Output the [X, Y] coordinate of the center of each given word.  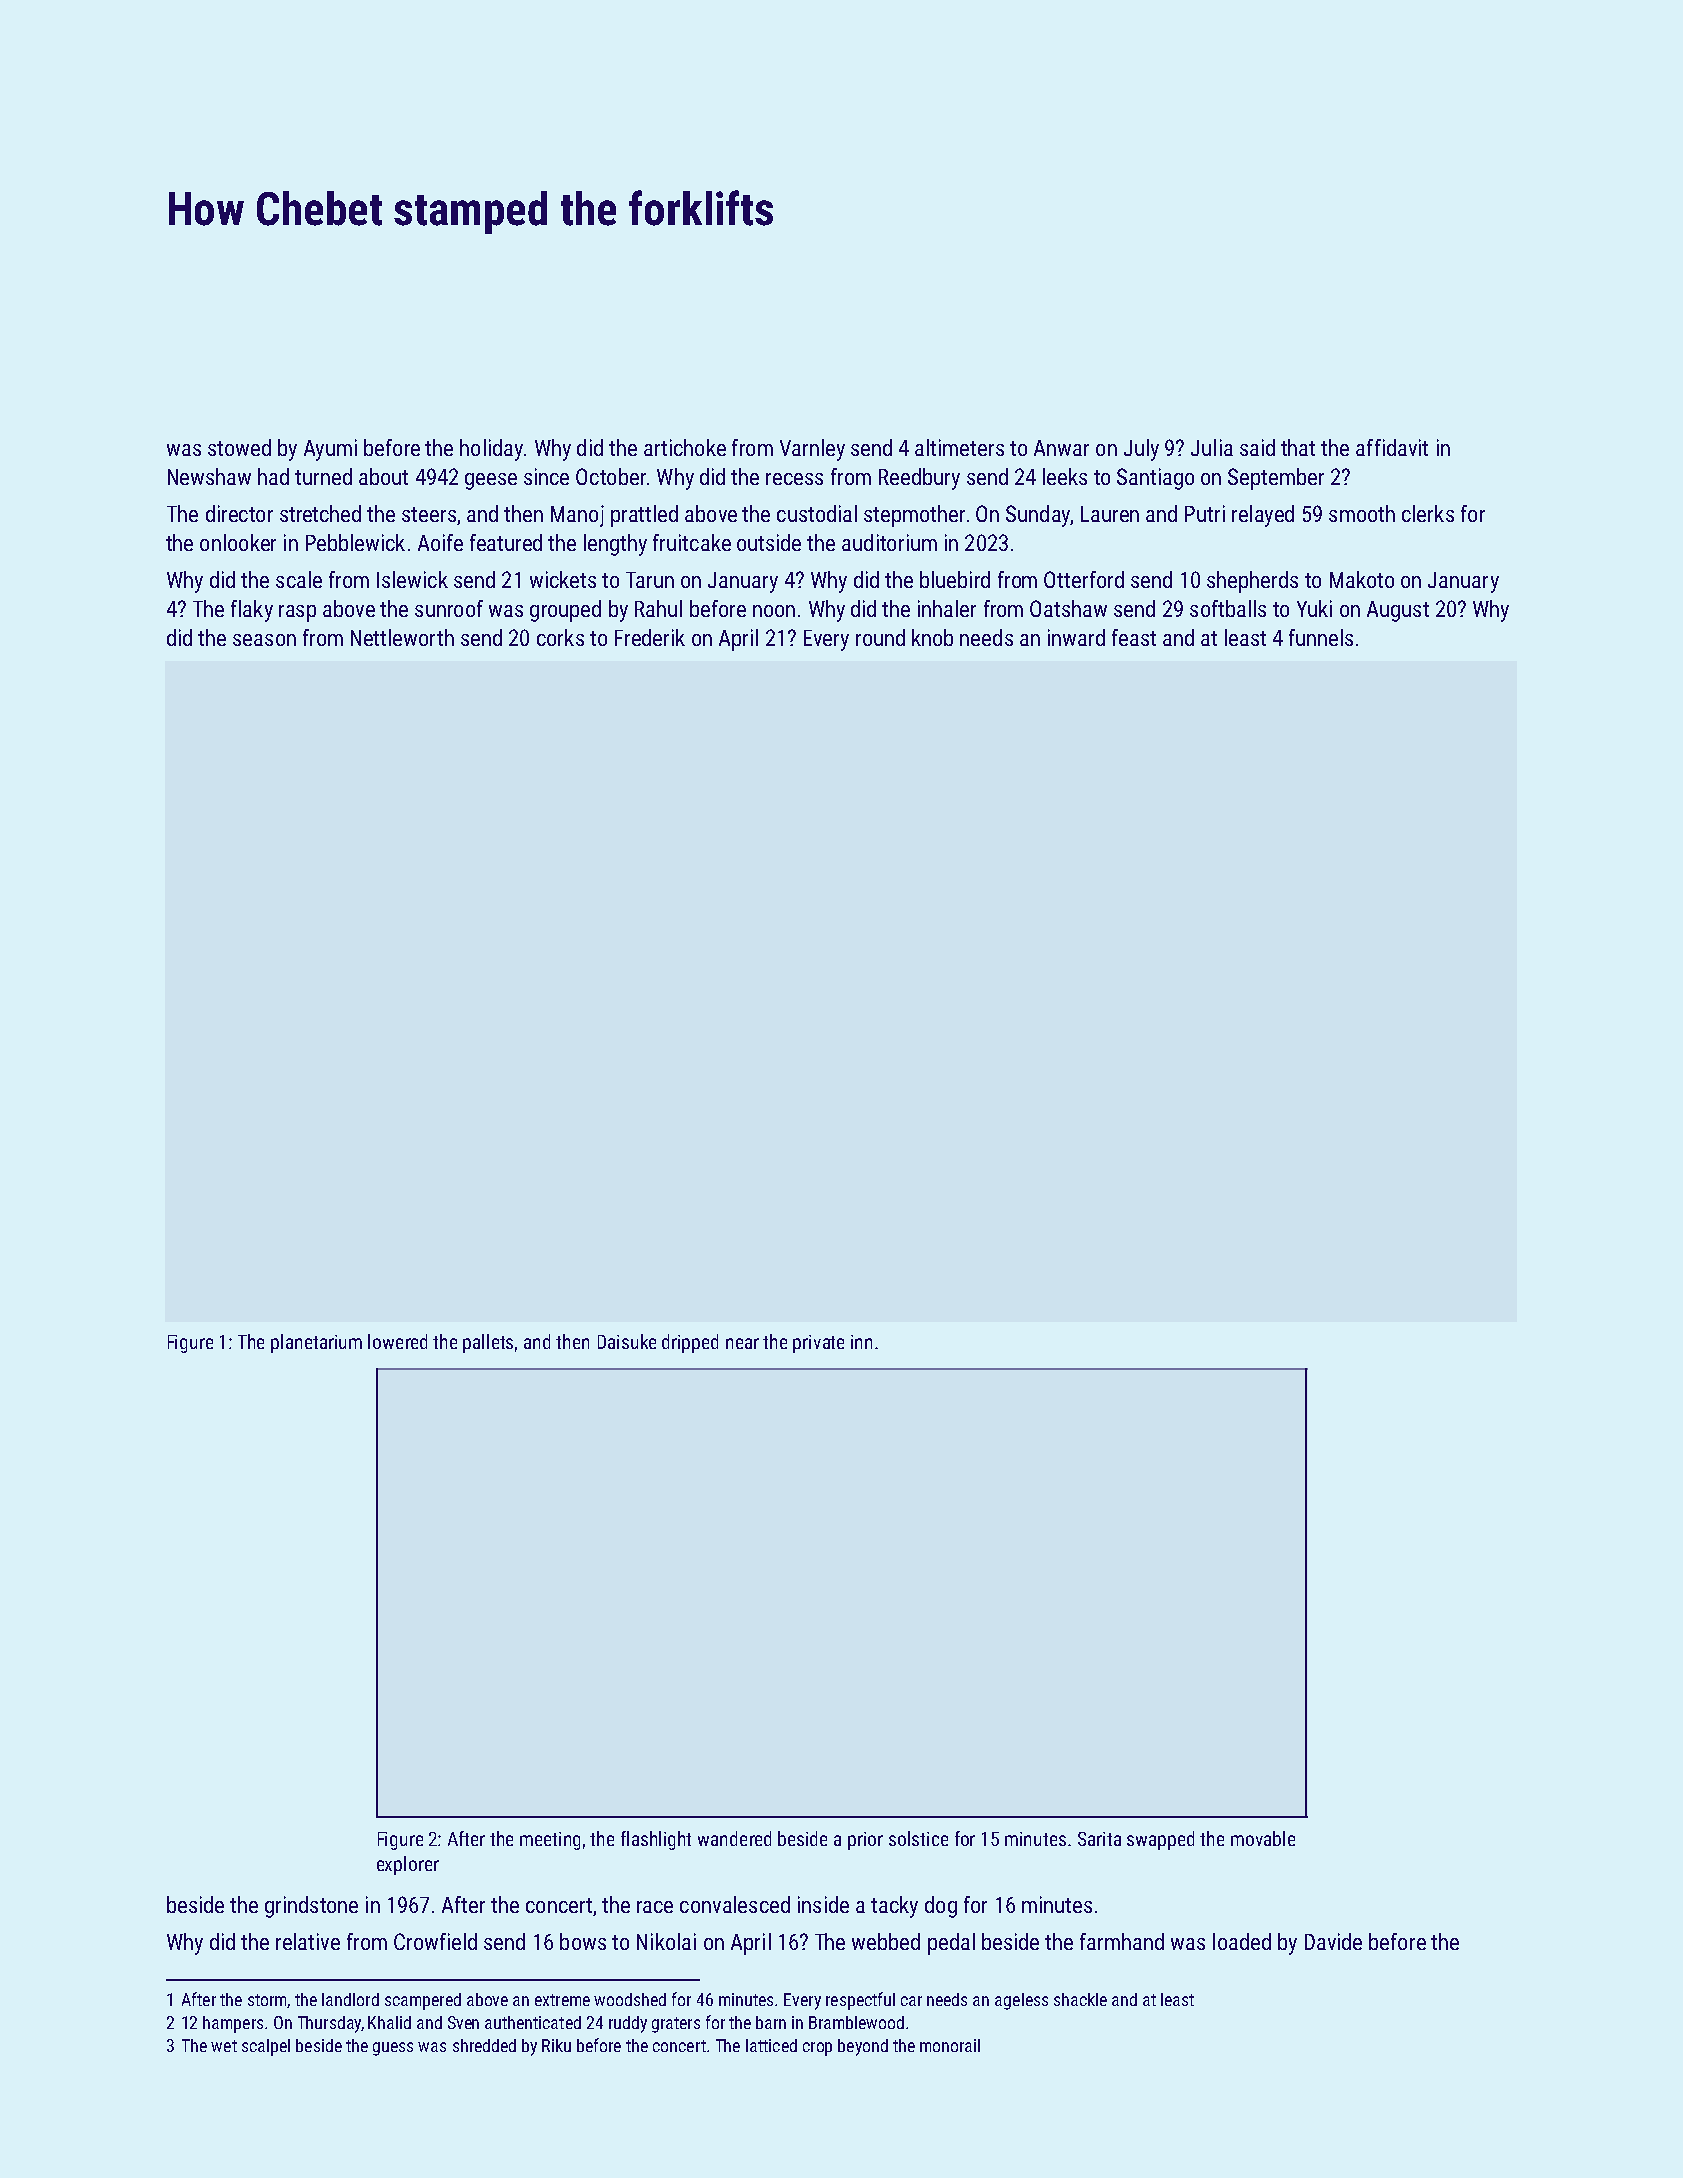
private [818, 1344]
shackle [1080, 1999]
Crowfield [435, 1941]
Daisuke [627, 1341]
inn [861, 1342]
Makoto [1362, 579]
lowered [397, 1341]
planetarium [316, 1343]
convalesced [735, 1904]
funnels [1321, 637]
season [264, 640]
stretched [320, 513]
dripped [690, 1343]
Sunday [1038, 516]
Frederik [650, 637]
